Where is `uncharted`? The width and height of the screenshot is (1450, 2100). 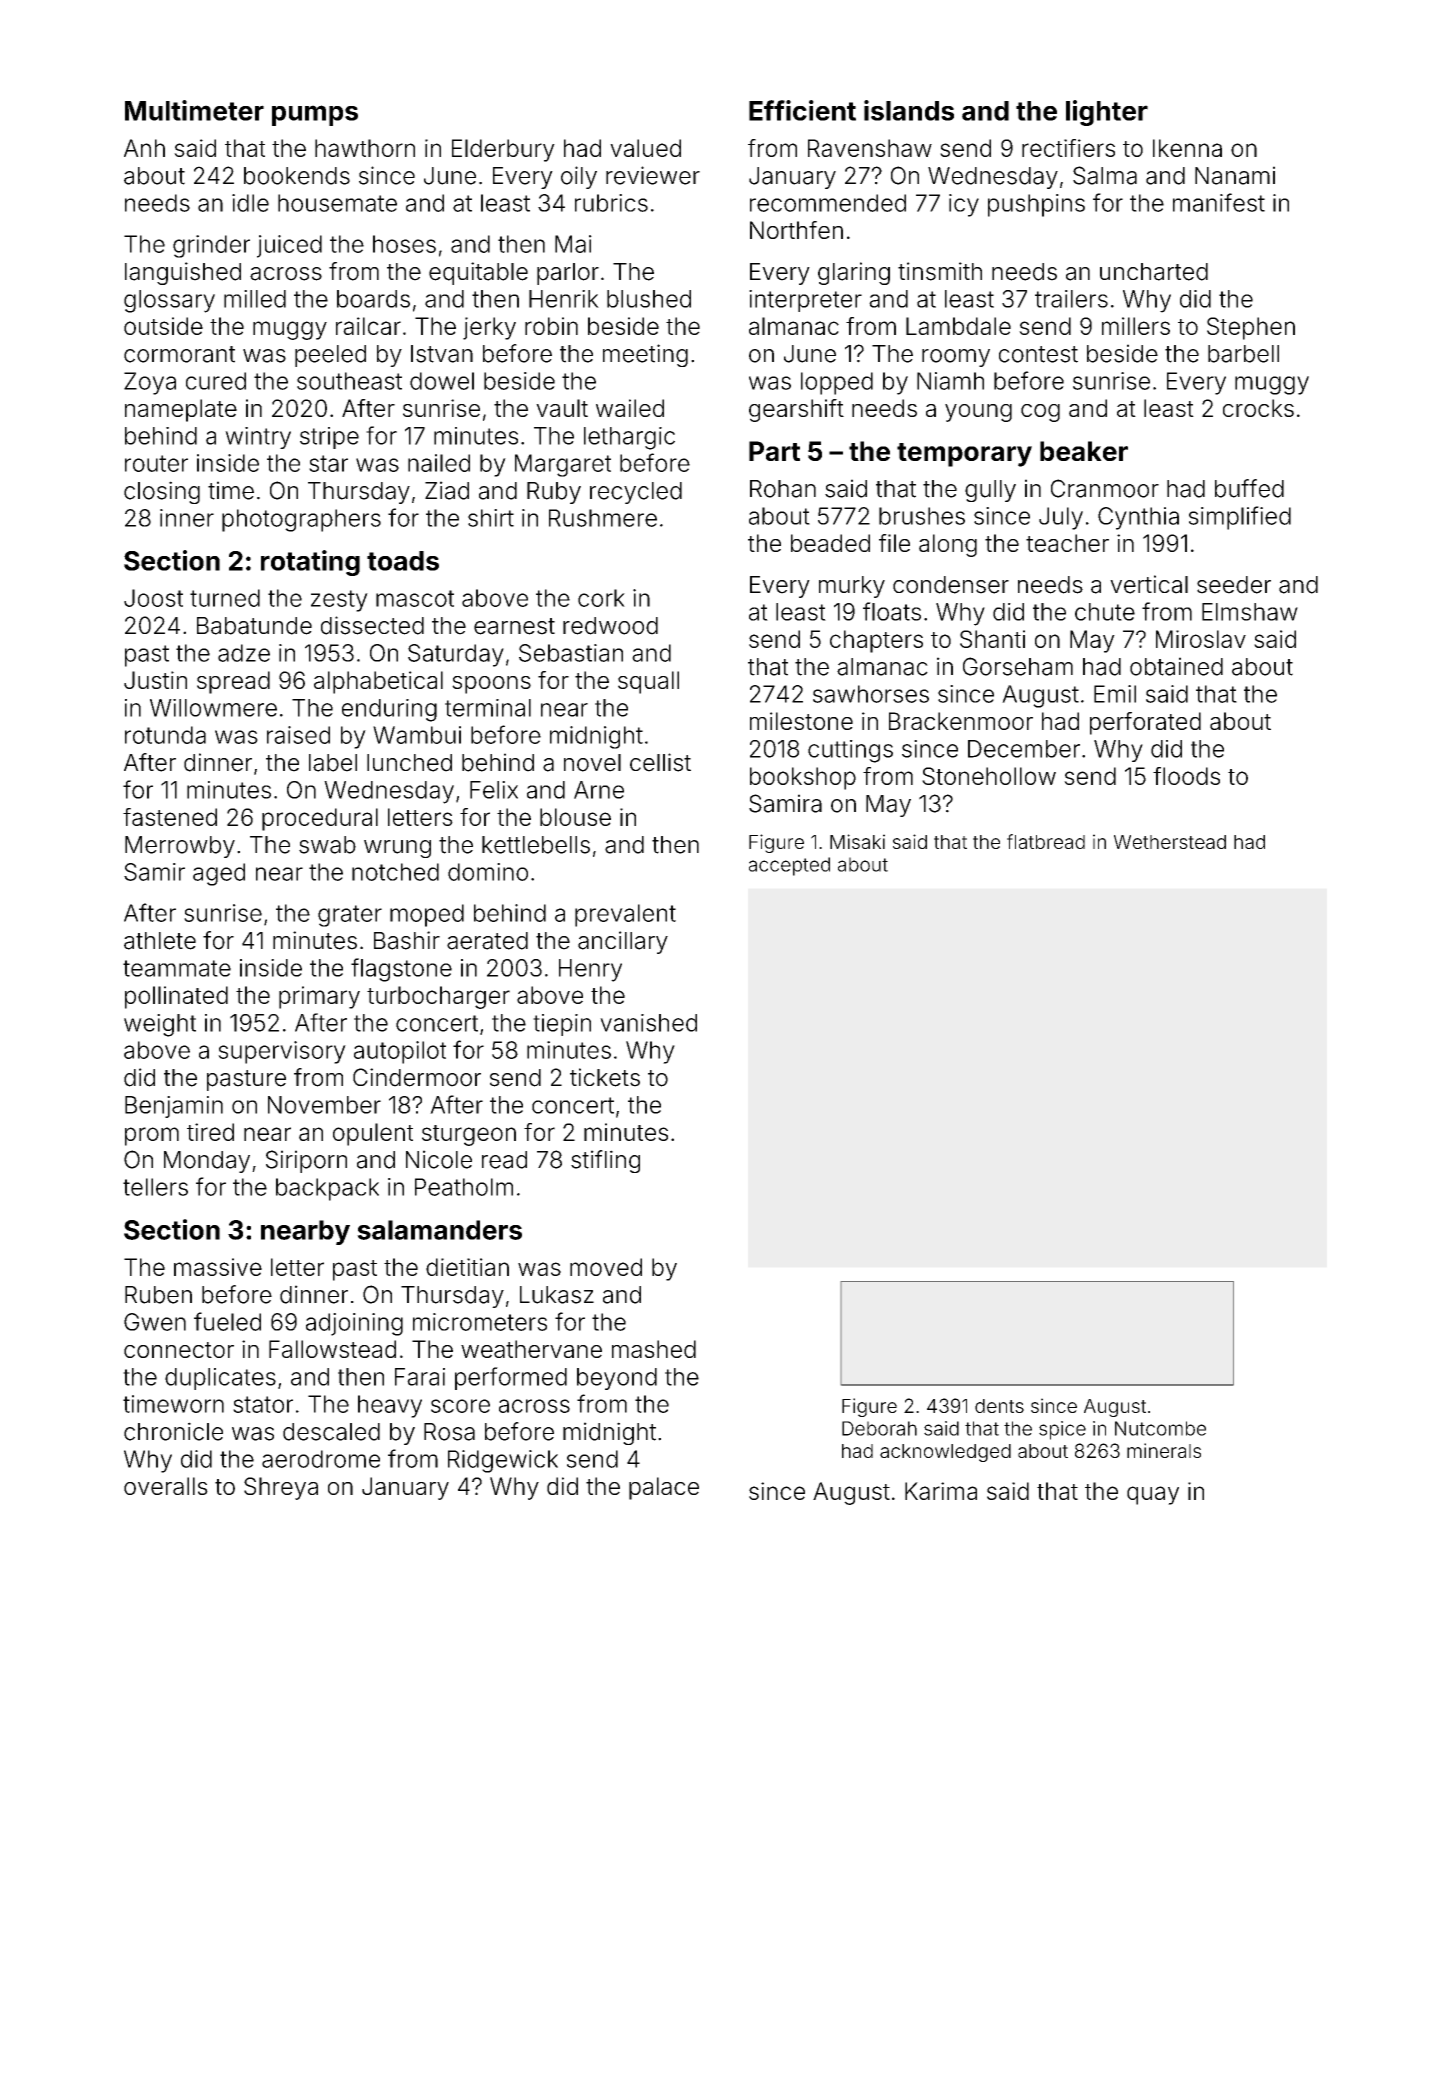 uncharted is located at coordinates (1154, 272).
